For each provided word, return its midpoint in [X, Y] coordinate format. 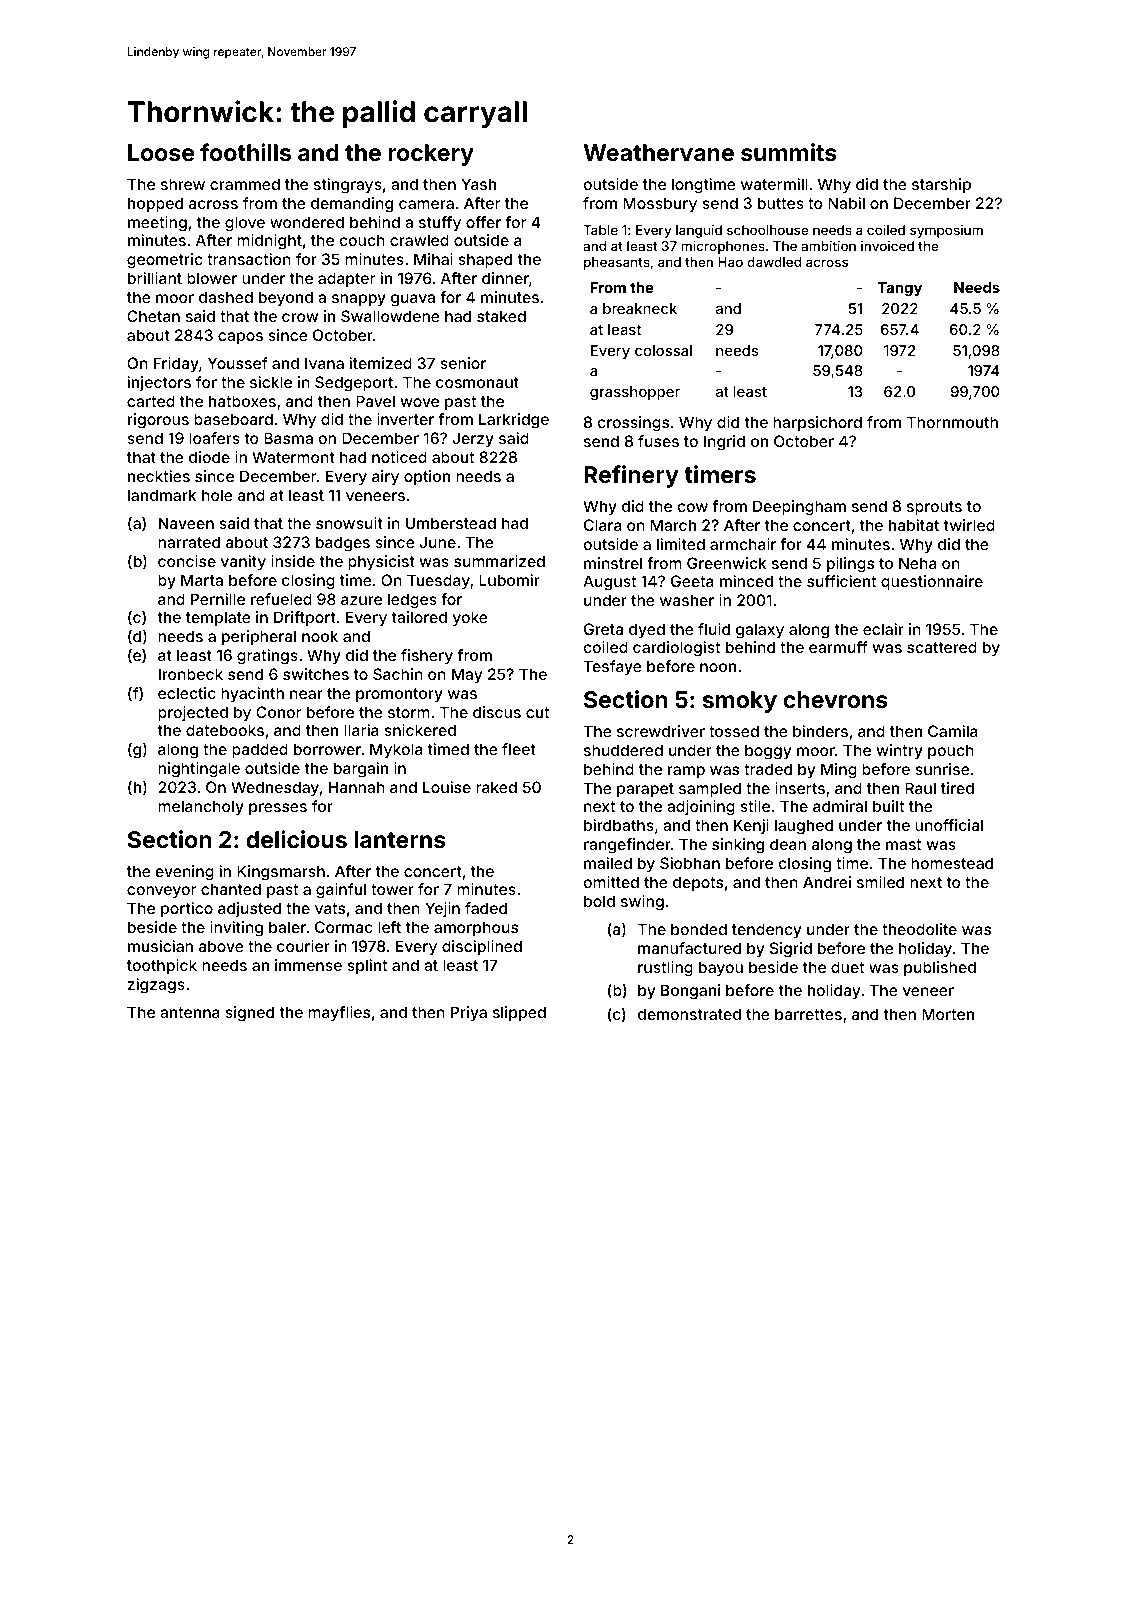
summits [789, 152]
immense [308, 965]
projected [193, 713]
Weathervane [658, 152]
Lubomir [509, 580]
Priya [469, 1013]
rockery [431, 155]
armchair [743, 544]
